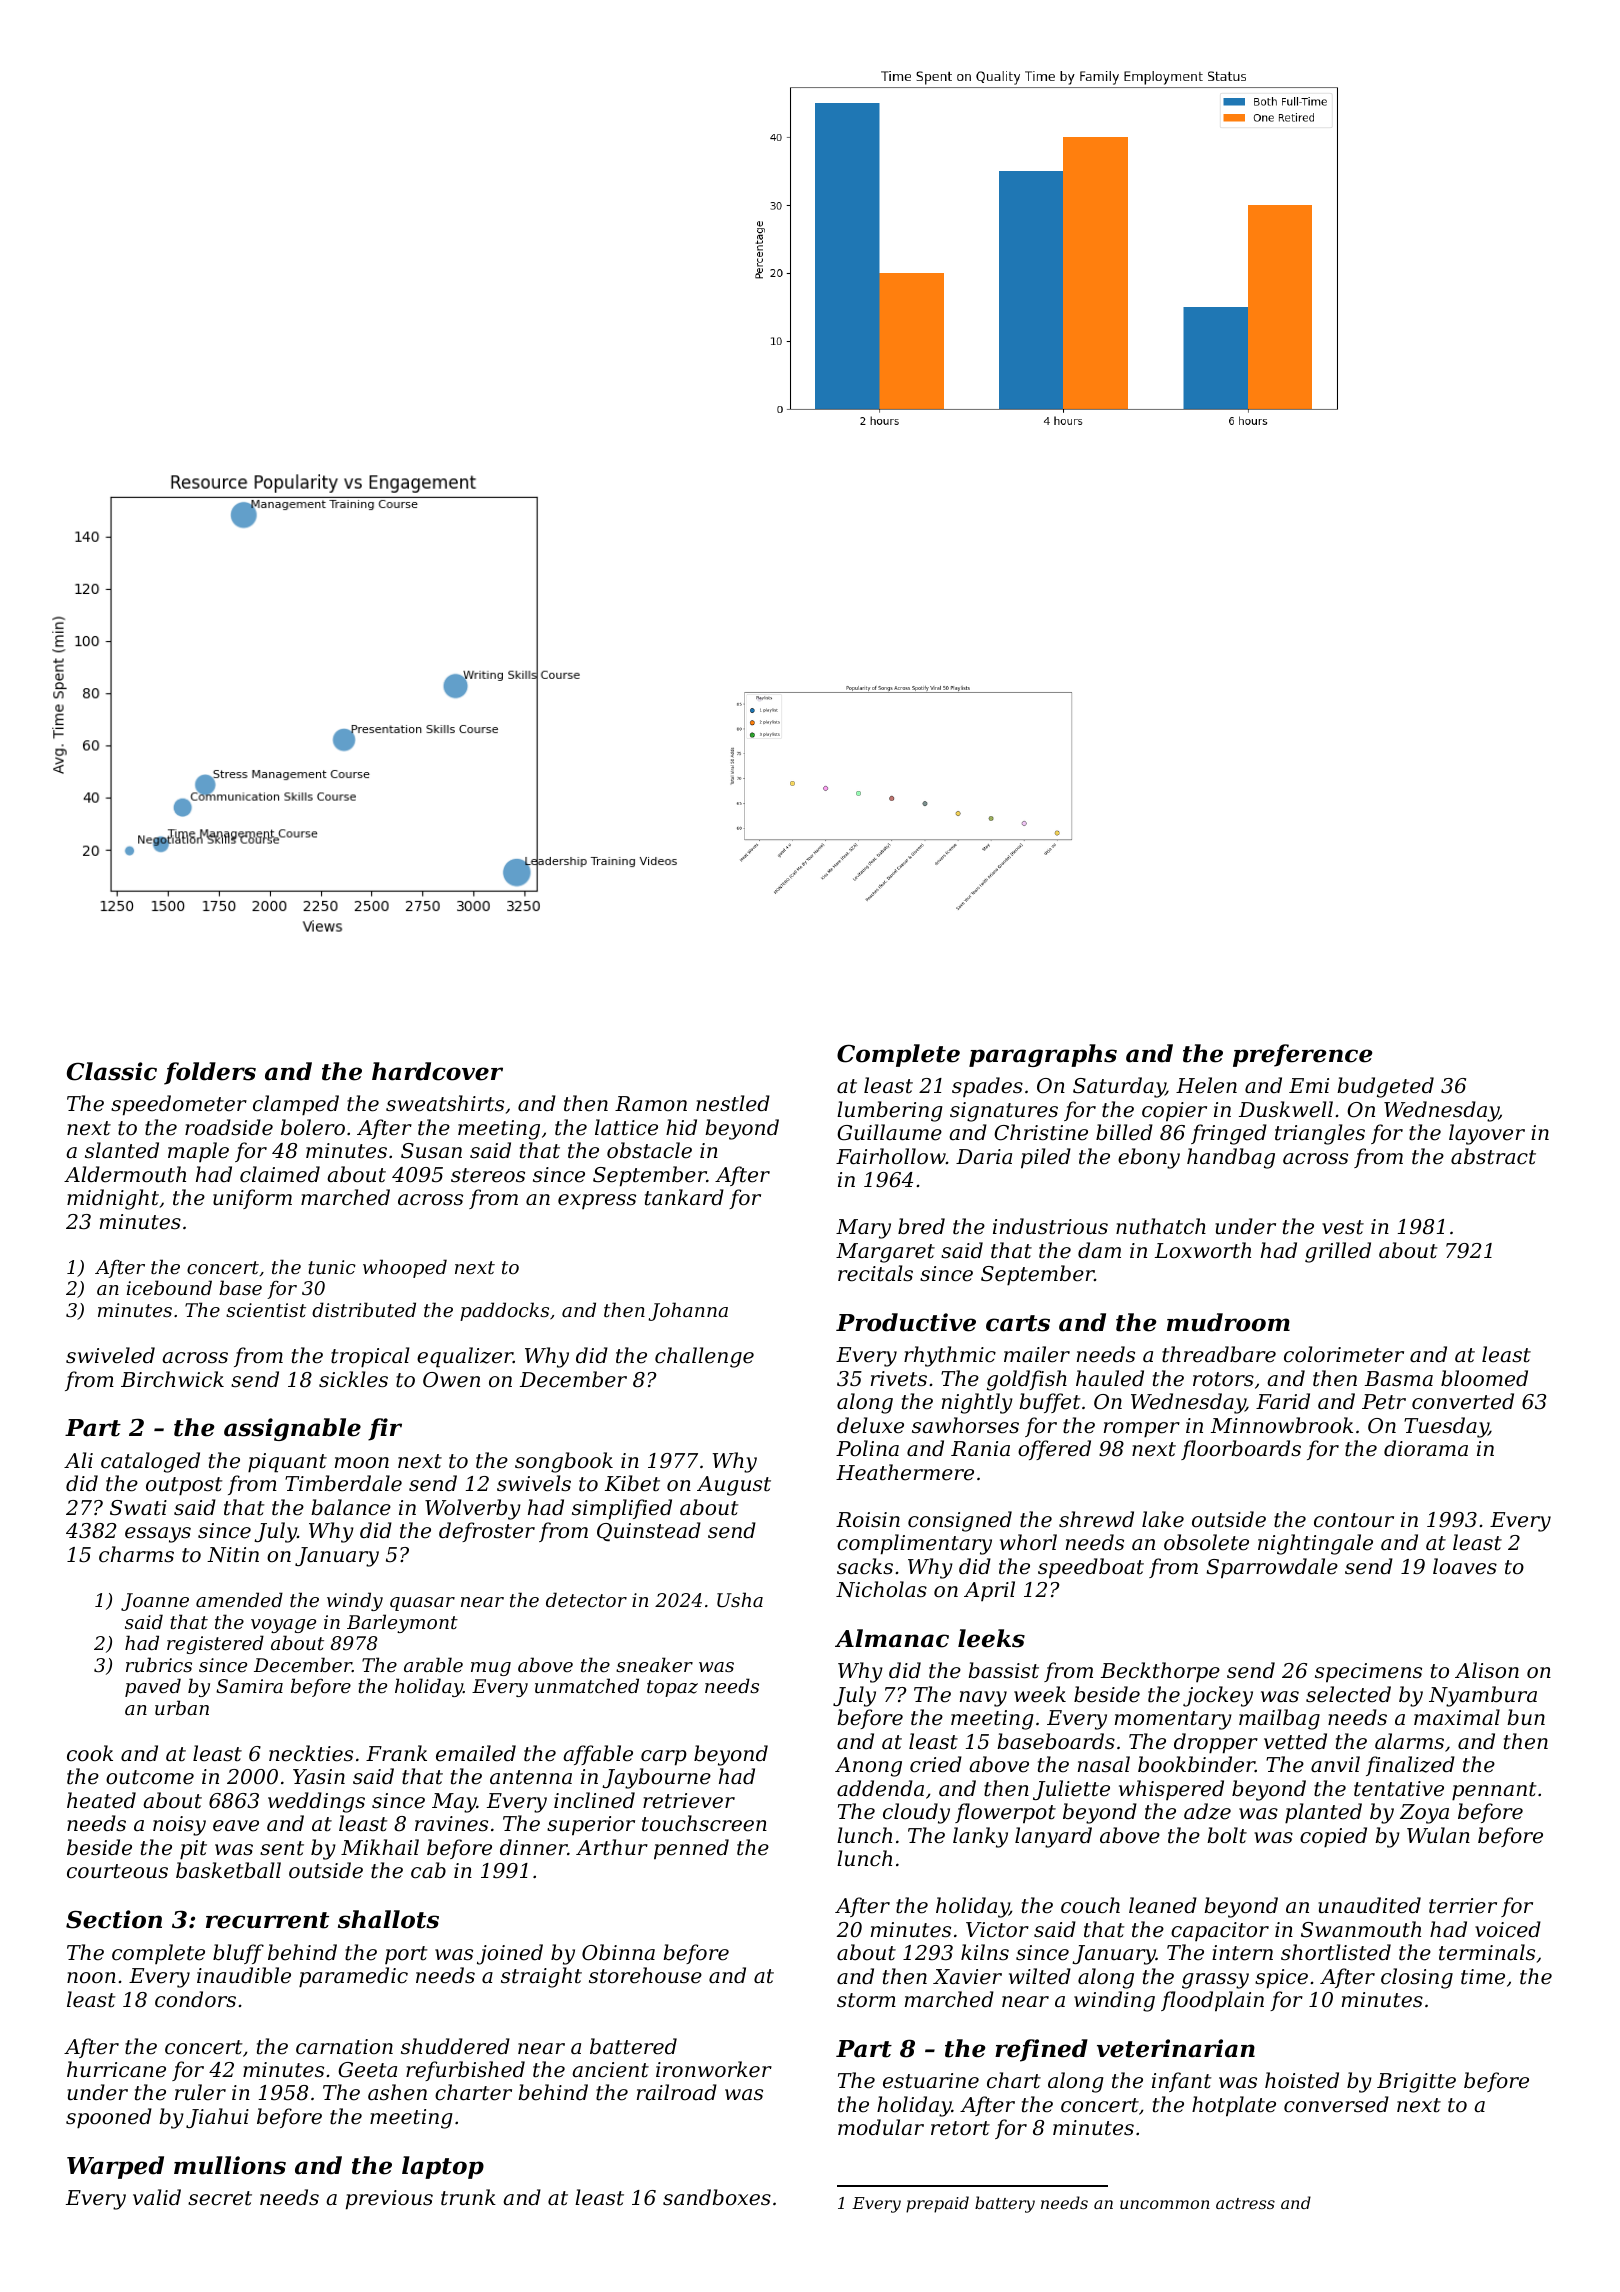  Describe the element at coordinates (1335, 1764) in the image. I see `anvil` at that location.
